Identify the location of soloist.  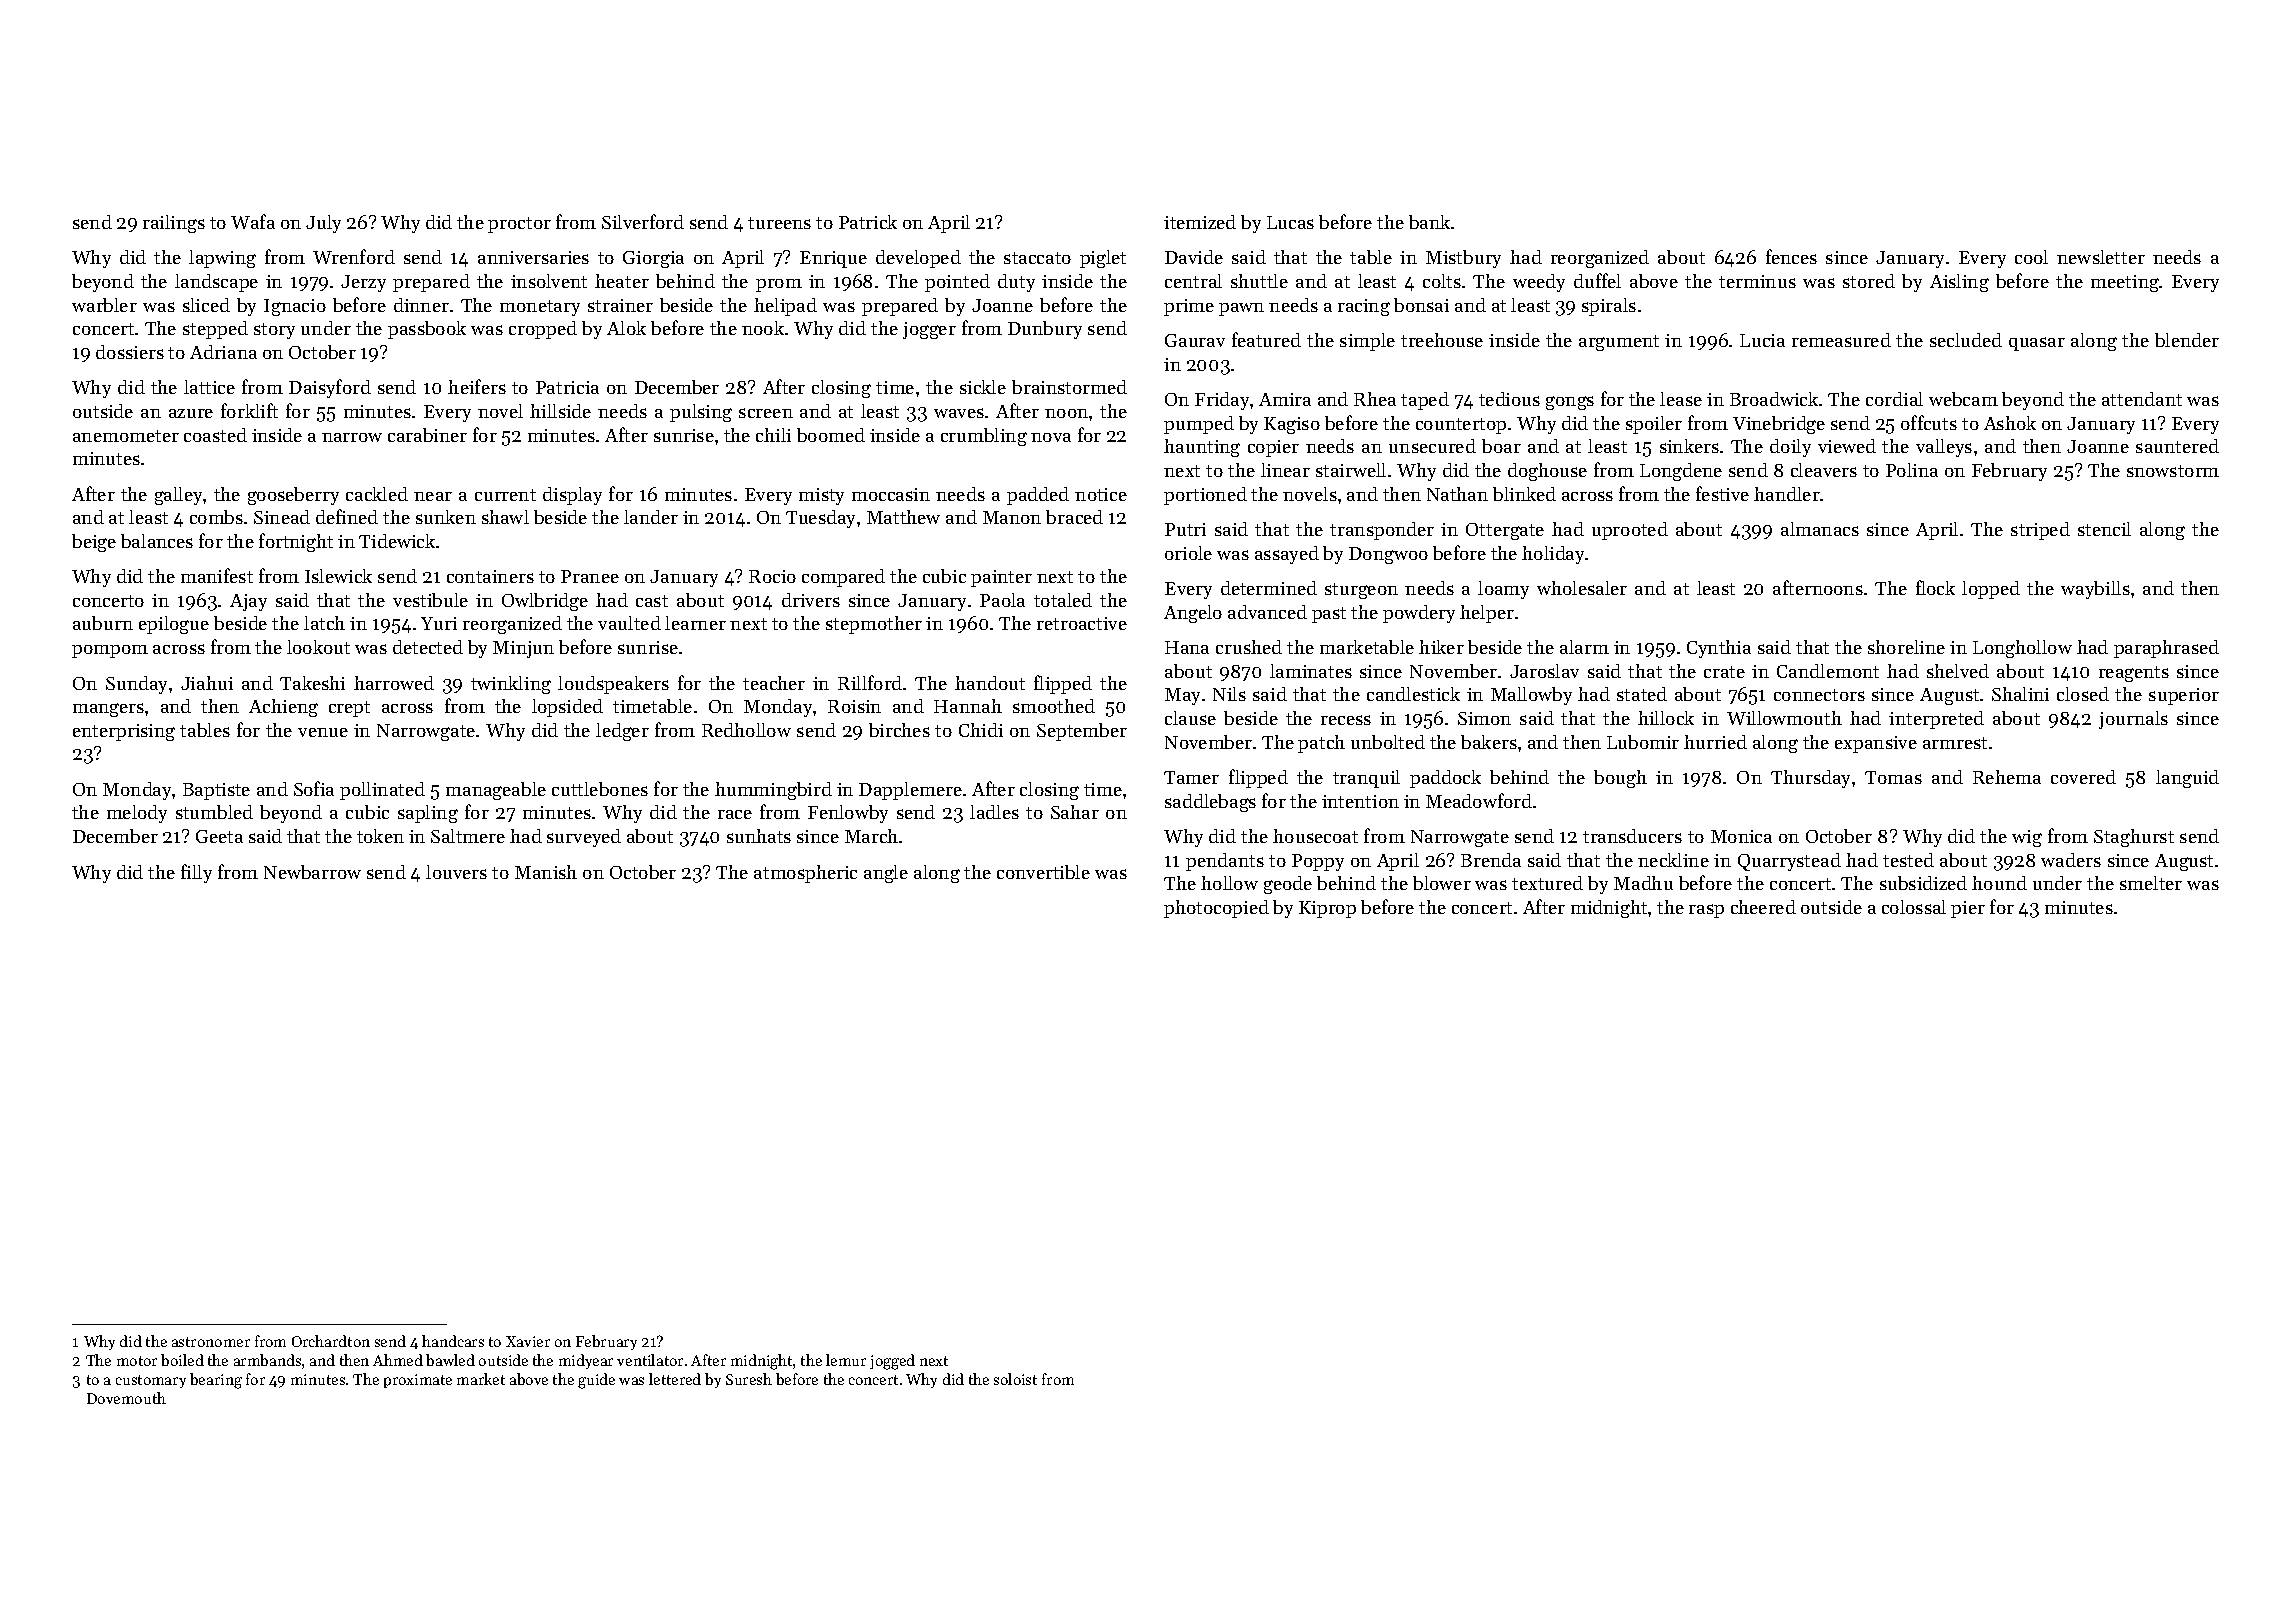
(1015, 1379).
